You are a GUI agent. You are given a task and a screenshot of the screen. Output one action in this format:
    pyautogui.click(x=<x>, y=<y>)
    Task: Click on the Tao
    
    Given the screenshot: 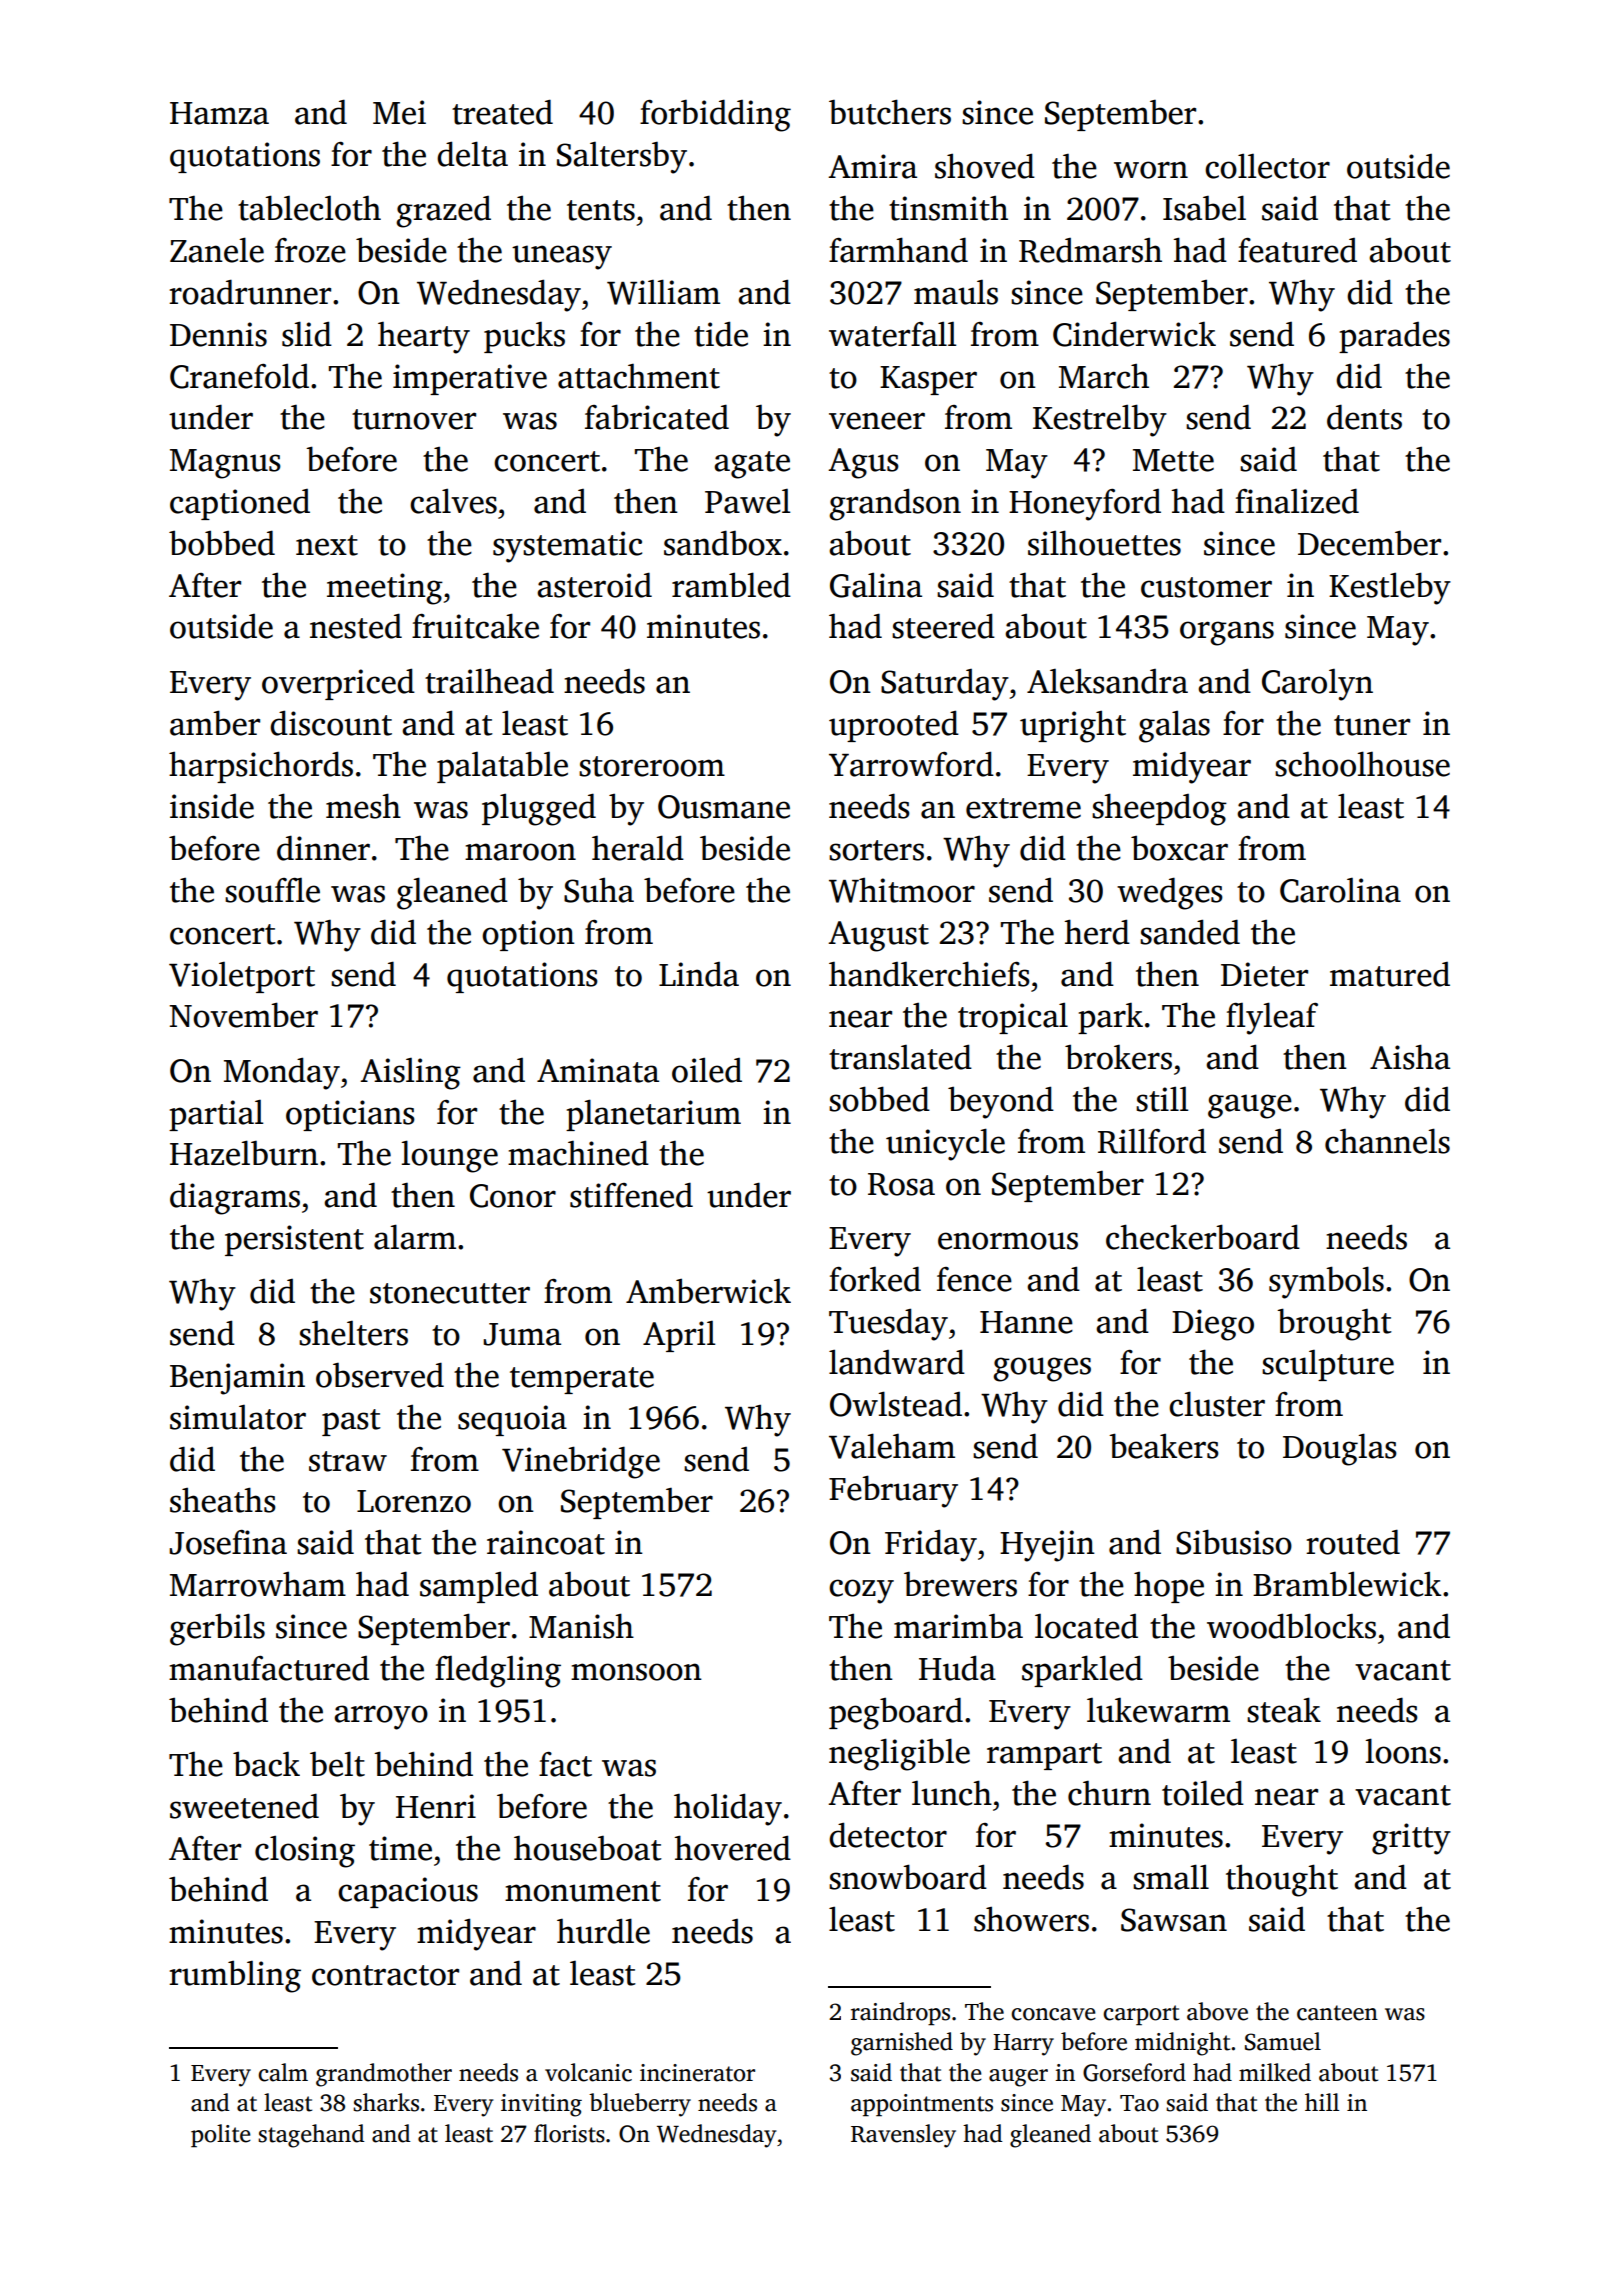 What is the action you would take?
    pyautogui.click(x=1139, y=2103)
